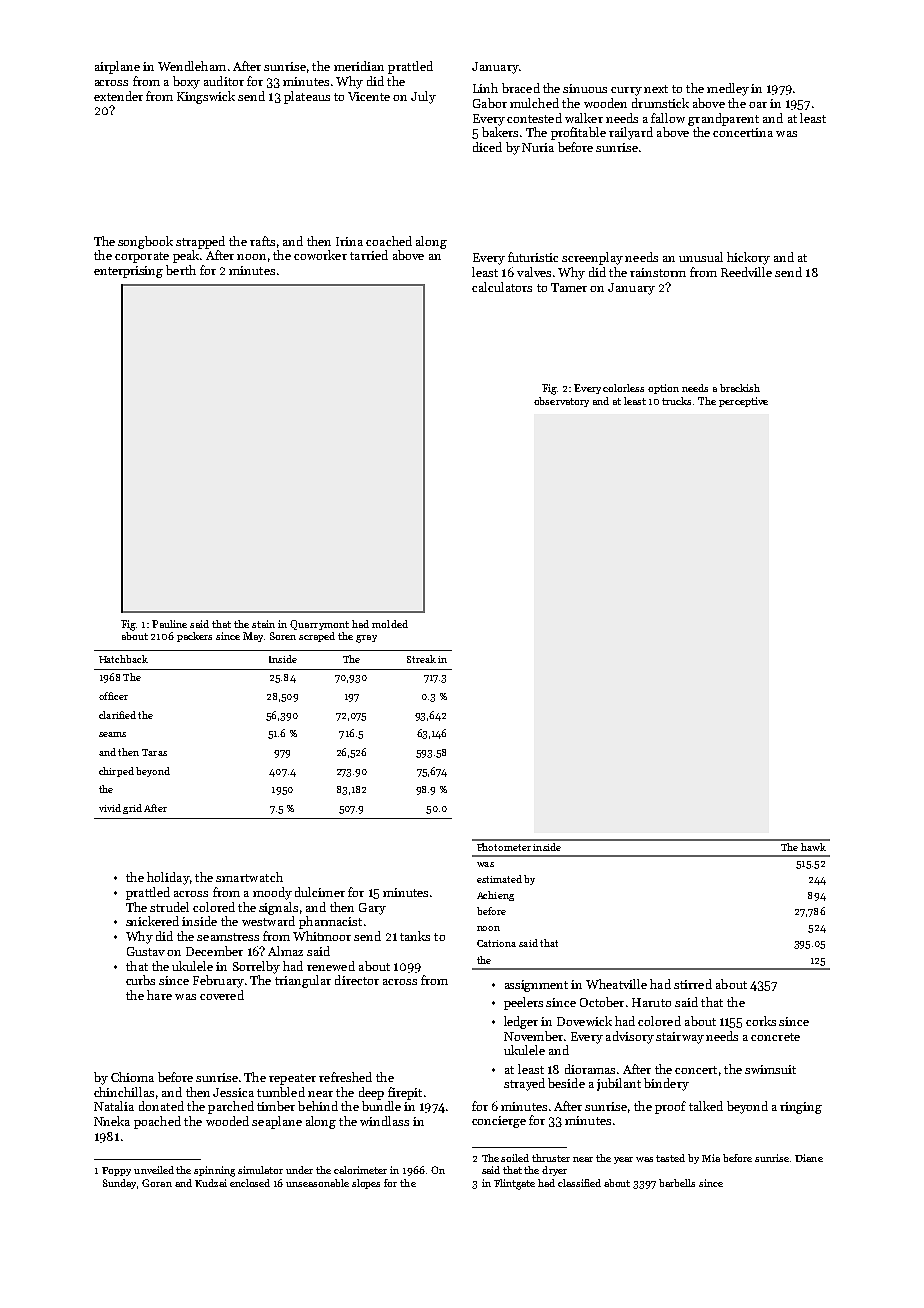 This document has width=924, height=1308. What do you see at coordinates (809, 1158) in the document?
I see `Diane` at bounding box center [809, 1158].
